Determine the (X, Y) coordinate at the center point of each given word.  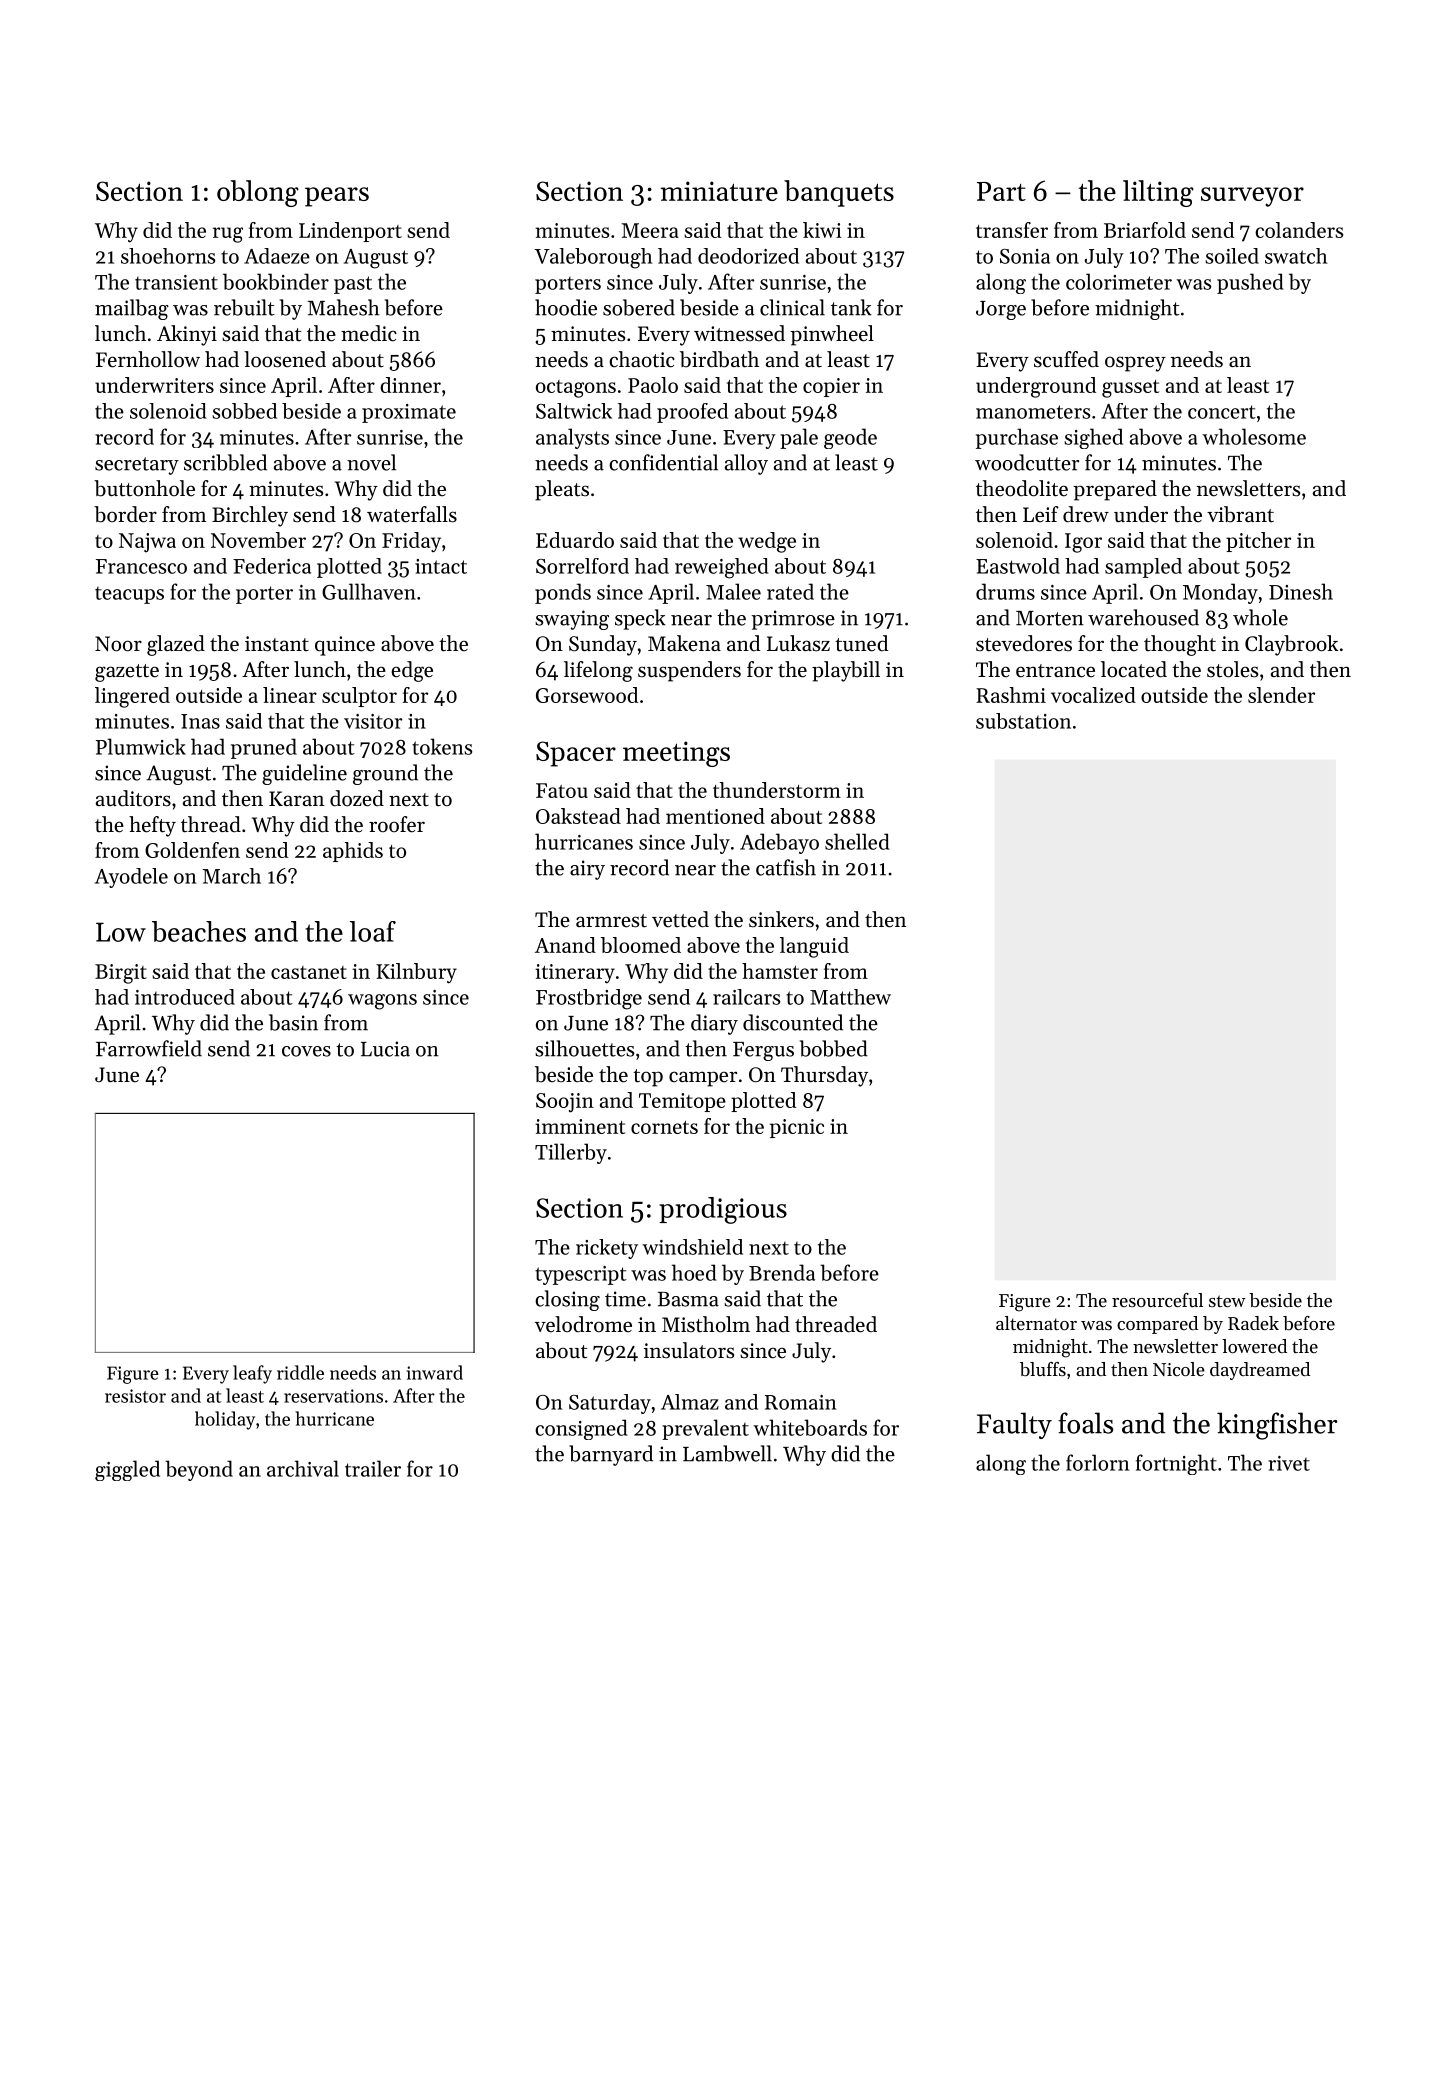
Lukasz (798, 643)
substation (1023, 721)
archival (303, 1468)
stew (1227, 1301)
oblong (258, 193)
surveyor (1252, 197)
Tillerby (571, 1153)
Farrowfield (149, 1048)
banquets (839, 193)
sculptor (359, 697)
